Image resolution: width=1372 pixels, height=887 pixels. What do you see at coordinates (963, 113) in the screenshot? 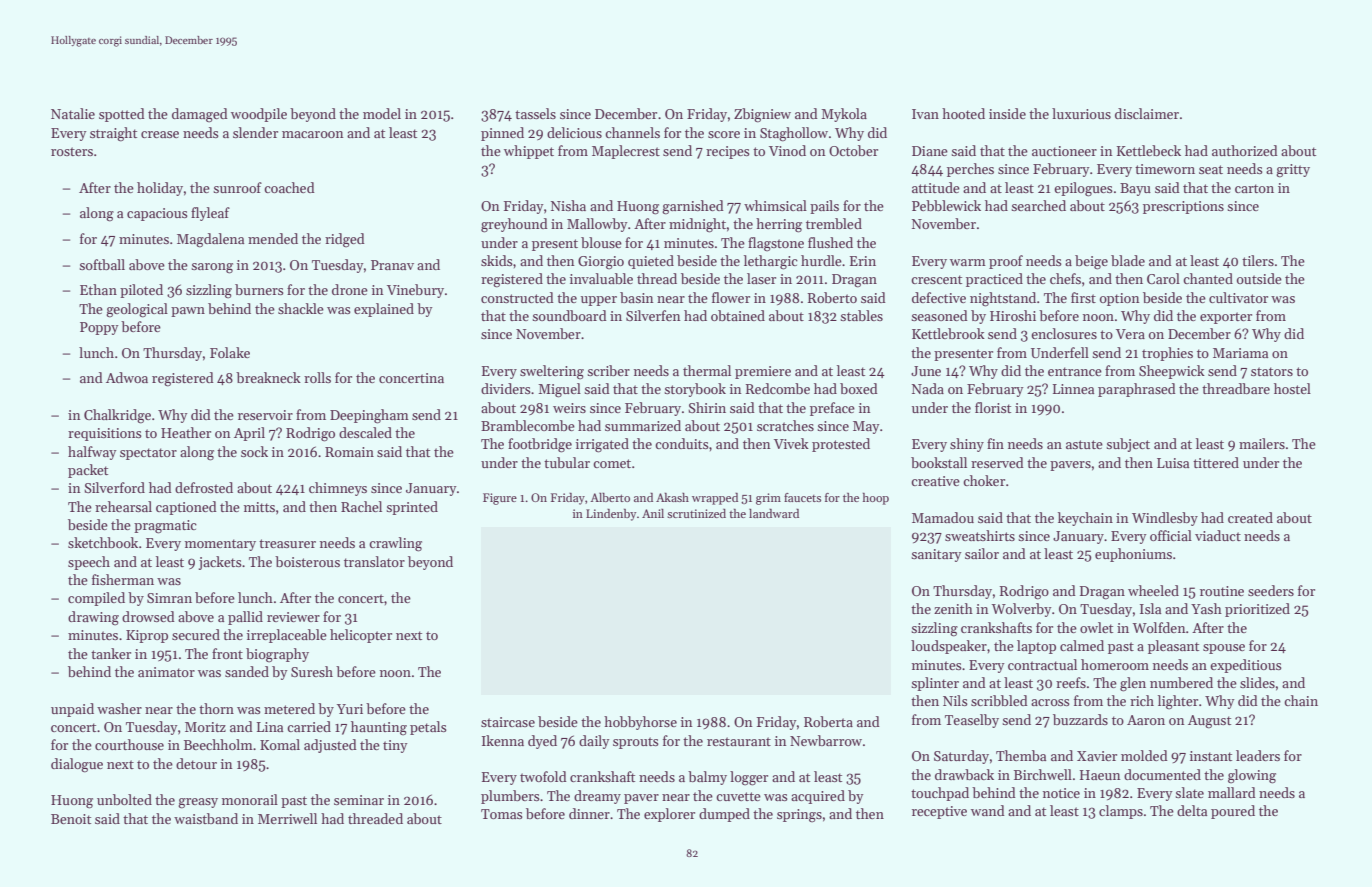
I see `hooted` at bounding box center [963, 113].
